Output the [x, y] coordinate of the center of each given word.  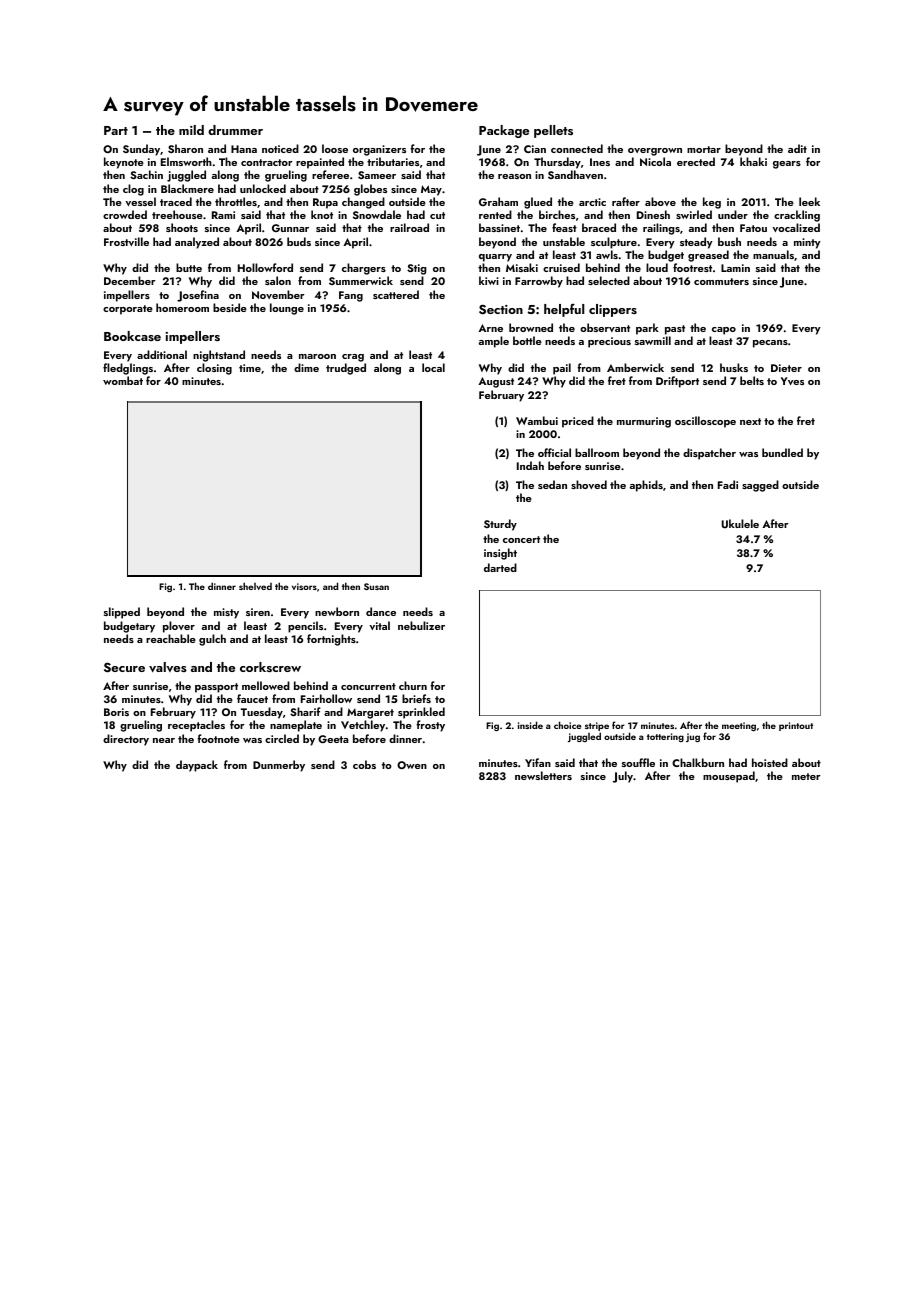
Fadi [728, 484]
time [250, 368]
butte [189, 267]
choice [568, 725]
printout [796, 726]
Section [501, 310]
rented [495, 214]
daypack [197, 766]
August [496, 382]
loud [657, 267]
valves [168, 667]
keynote [124, 163]
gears [787, 165]
